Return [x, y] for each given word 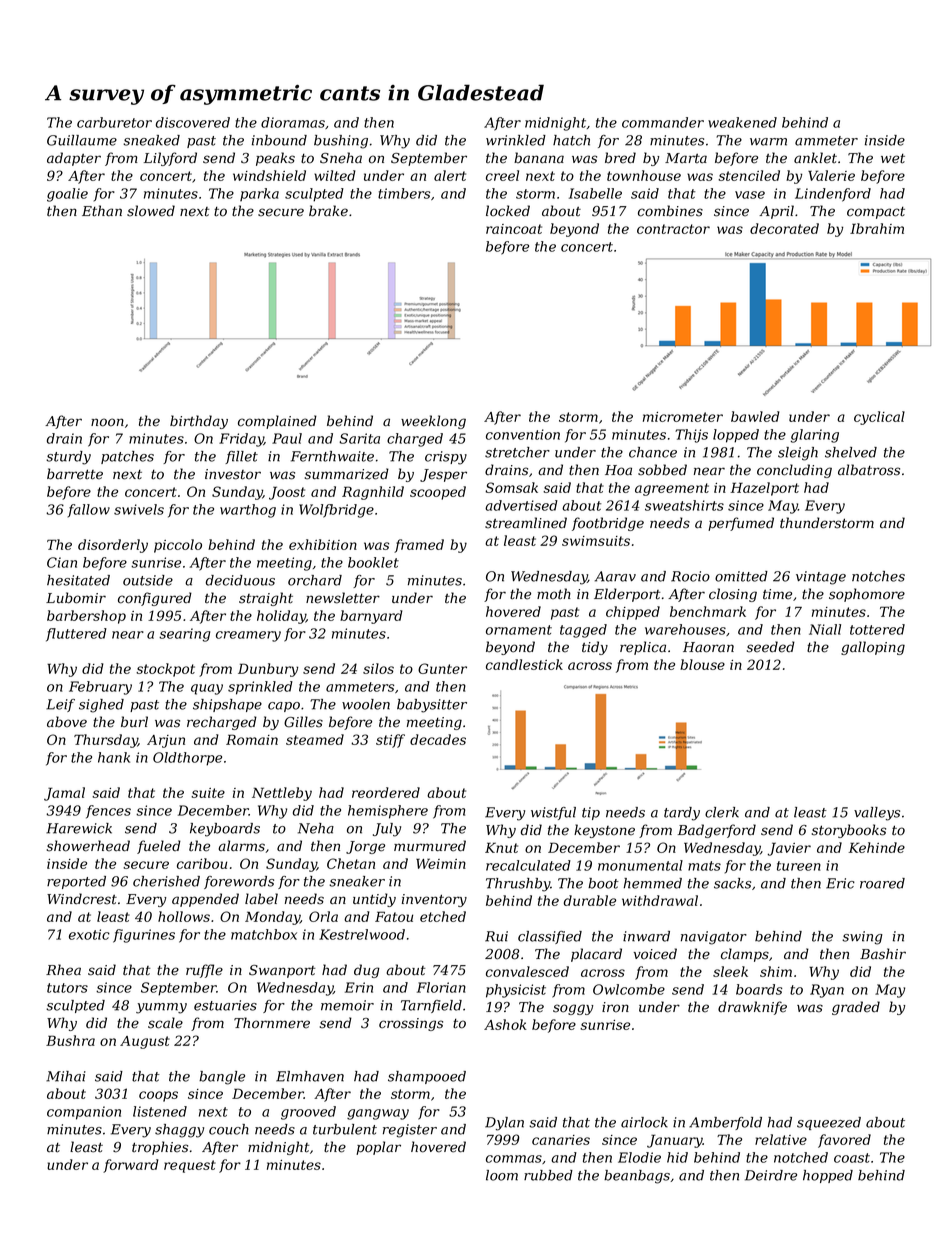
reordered [386, 792]
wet [893, 159]
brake [328, 211]
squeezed [829, 1123]
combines [670, 211]
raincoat [514, 229]
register [410, 1131]
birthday [199, 422]
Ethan [102, 211]
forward [131, 1166]
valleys [877, 814]
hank [114, 757]
